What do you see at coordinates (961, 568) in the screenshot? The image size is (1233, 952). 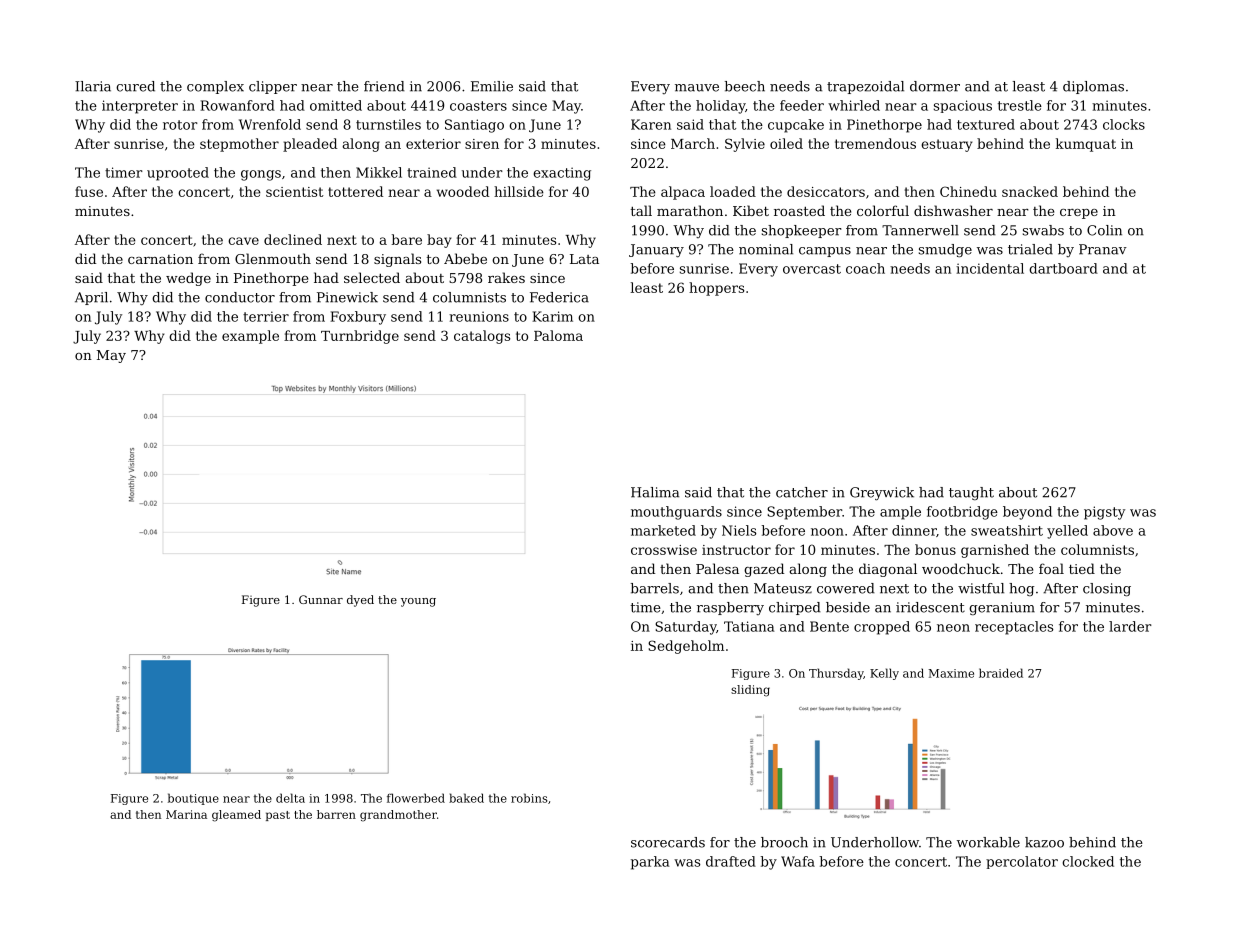 I see `woodchuck` at bounding box center [961, 568].
